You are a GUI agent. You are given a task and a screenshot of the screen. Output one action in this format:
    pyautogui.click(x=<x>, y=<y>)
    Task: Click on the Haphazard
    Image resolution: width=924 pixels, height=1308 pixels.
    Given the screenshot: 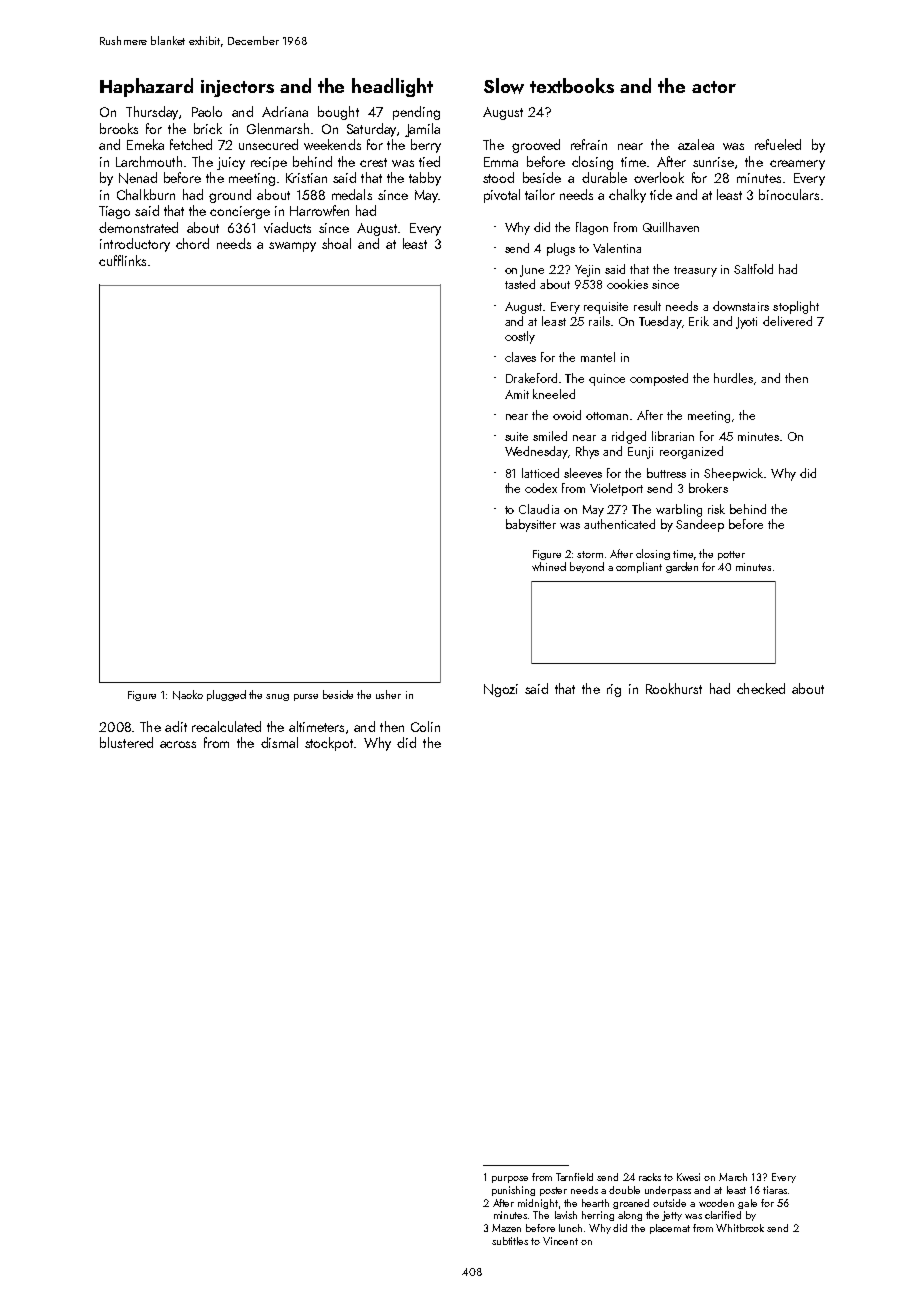 What is the action you would take?
    pyautogui.click(x=146, y=87)
